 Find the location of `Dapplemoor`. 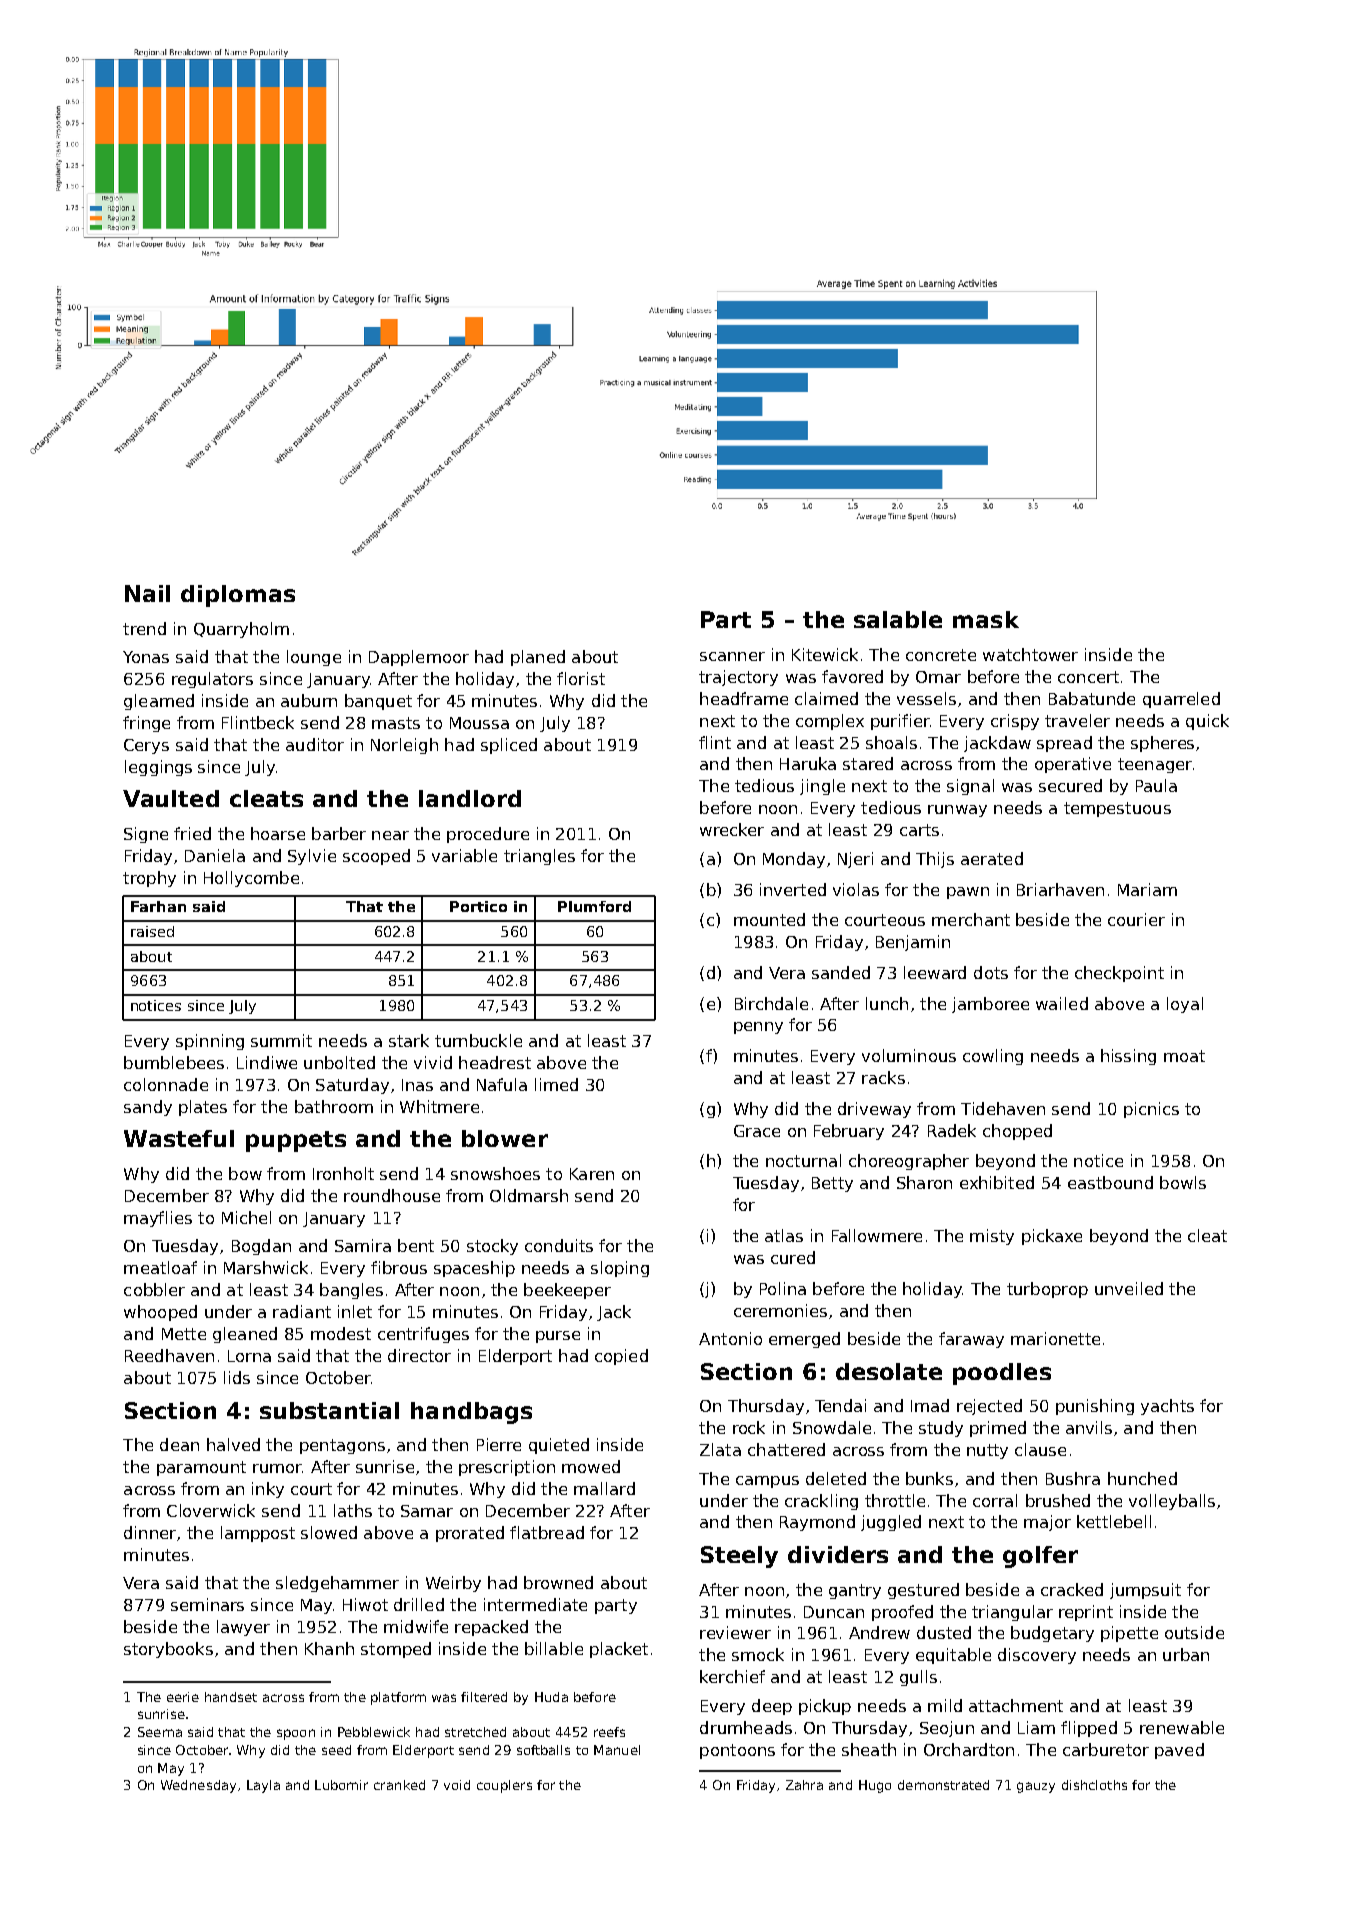

Dapplemoor is located at coordinates (419, 658).
